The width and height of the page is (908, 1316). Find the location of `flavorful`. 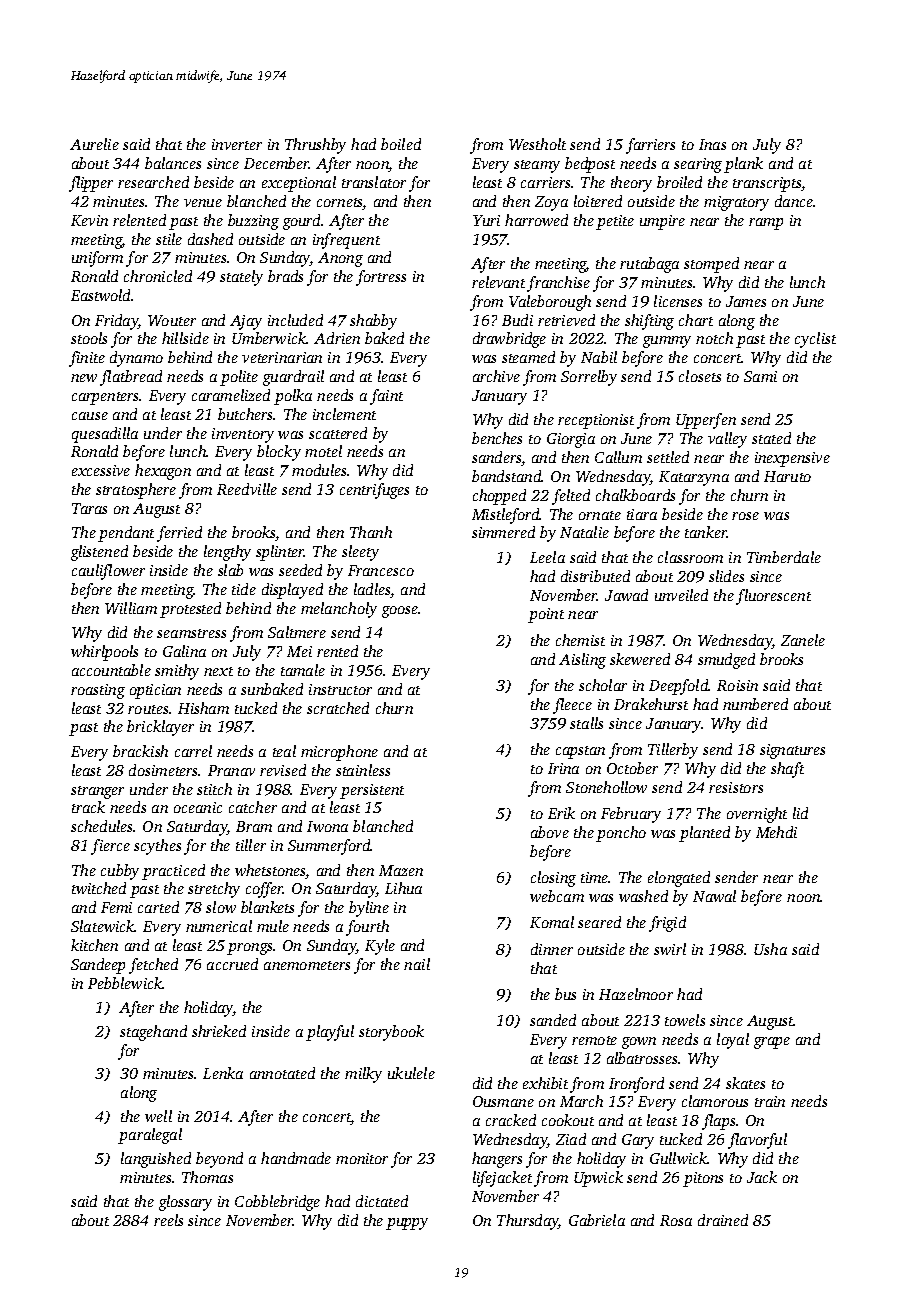

flavorful is located at coordinates (757, 1141).
